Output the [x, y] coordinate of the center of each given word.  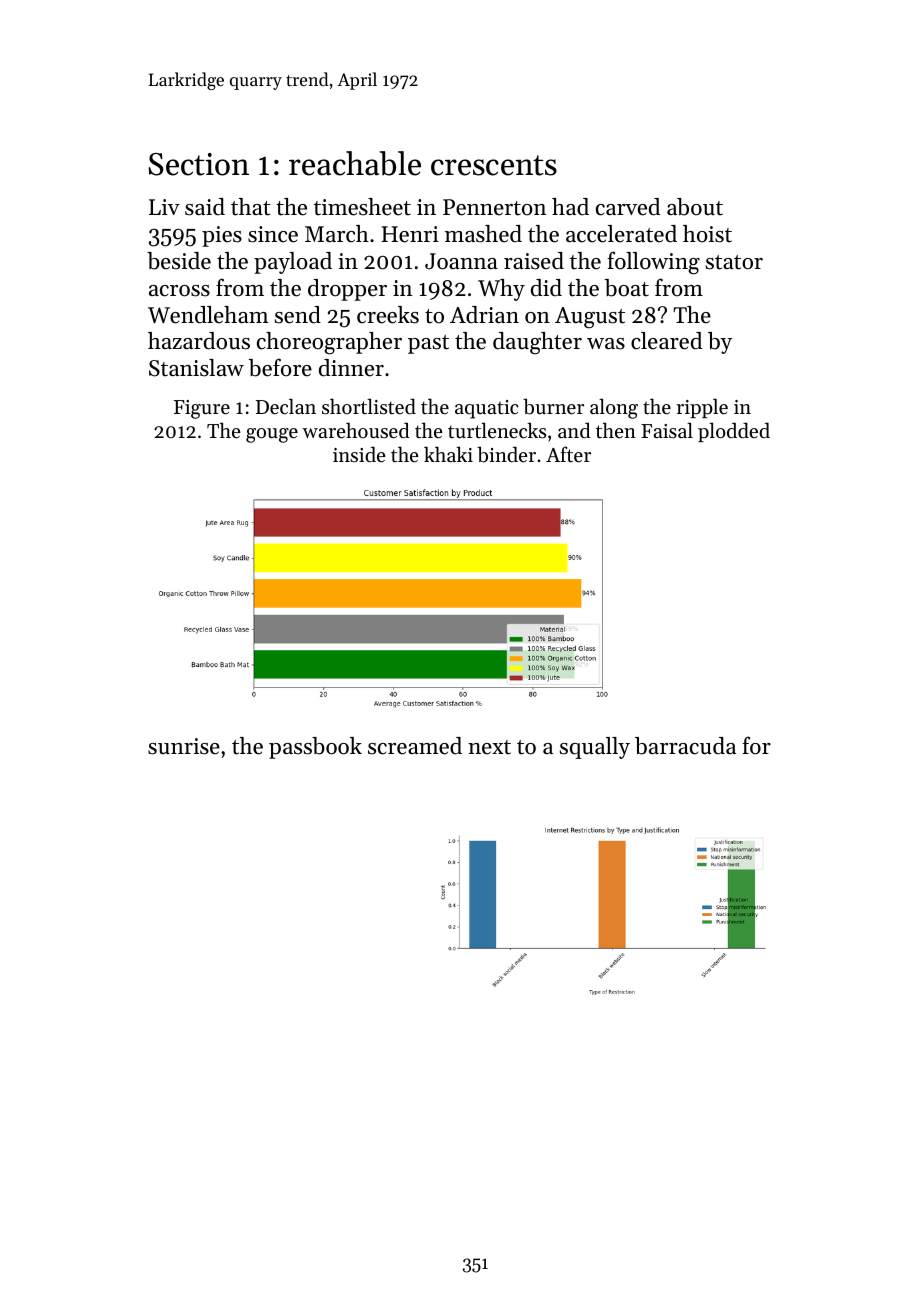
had [570, 207]
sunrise [184, 746]
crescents [494, 165]
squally [595, 748]
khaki [448, 454]
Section [198, 164]
